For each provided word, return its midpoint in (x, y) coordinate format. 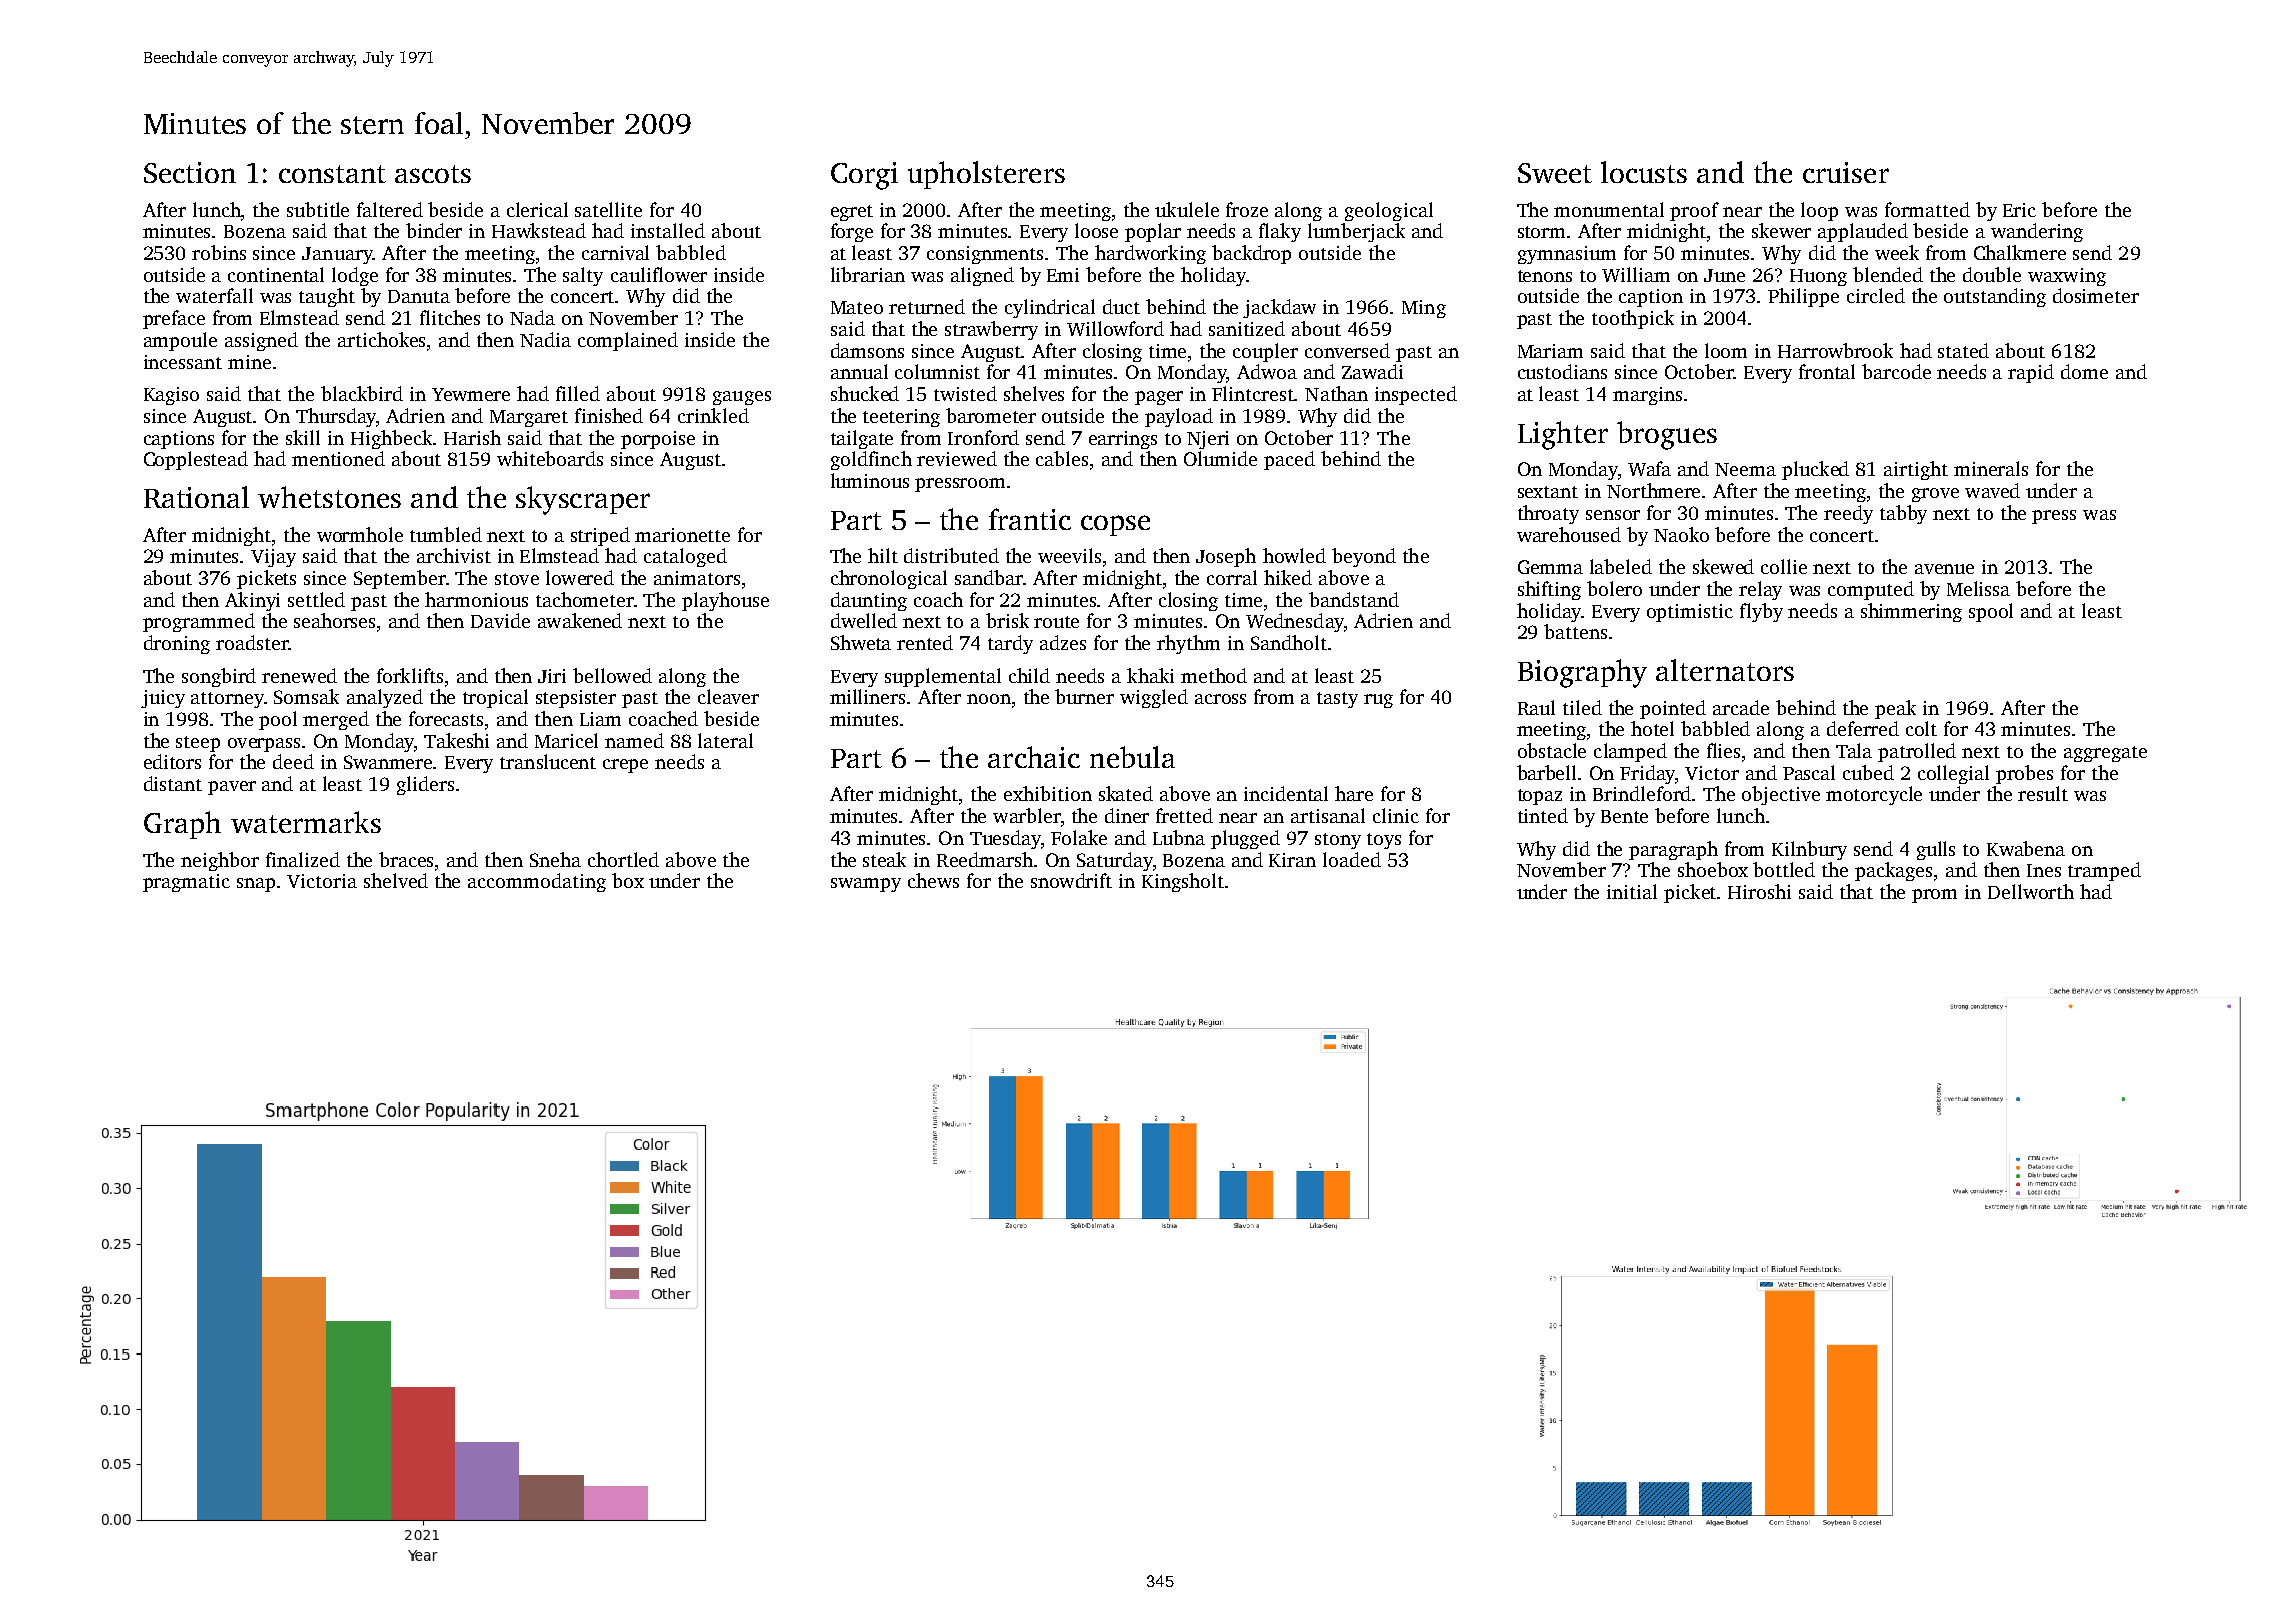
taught (327, 297)
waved (1992, 490)
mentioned (338, 458)
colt (1921, 728)
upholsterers (986, 175)
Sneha (555, 859)
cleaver (728, 696)
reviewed (957, 458)
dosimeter (2096, 295)
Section (190, 172)
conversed (1347, 350)
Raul (1536, 707)
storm (1541, 232)
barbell (1546, 772)
